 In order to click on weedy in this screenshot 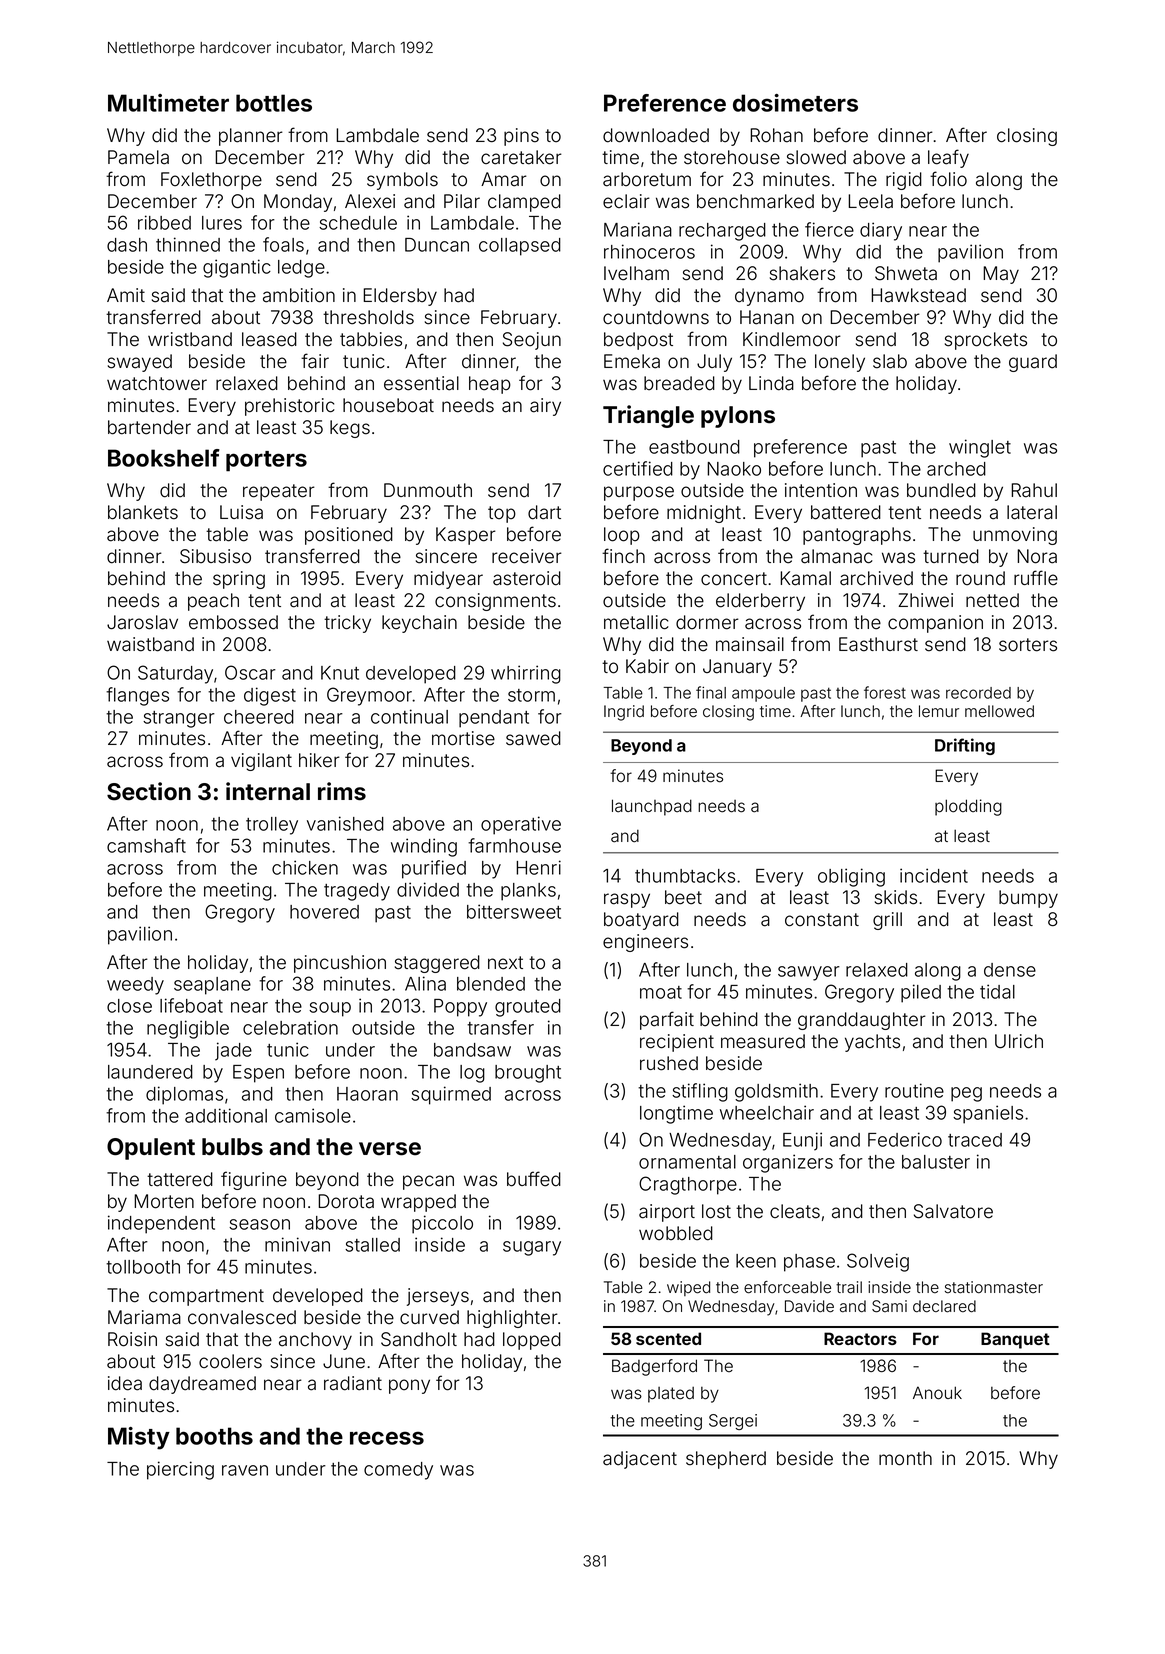, I will do `click(135, 986)`.
